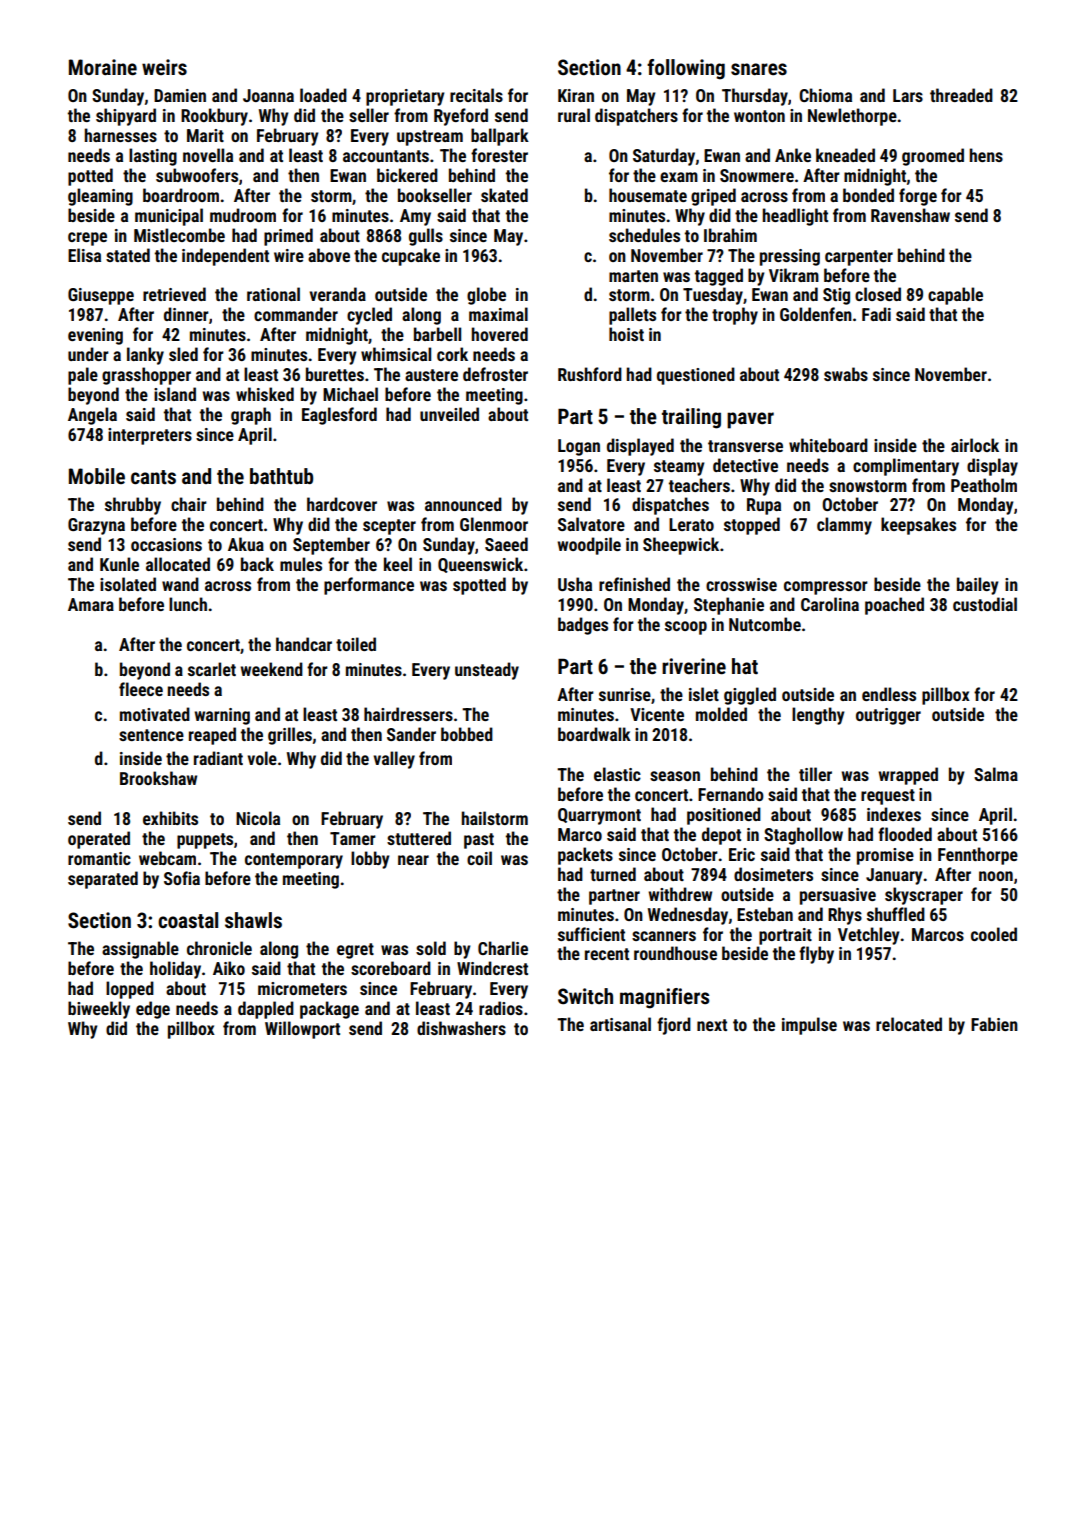  I want to click on dishwashers, so click(461, 1028).
